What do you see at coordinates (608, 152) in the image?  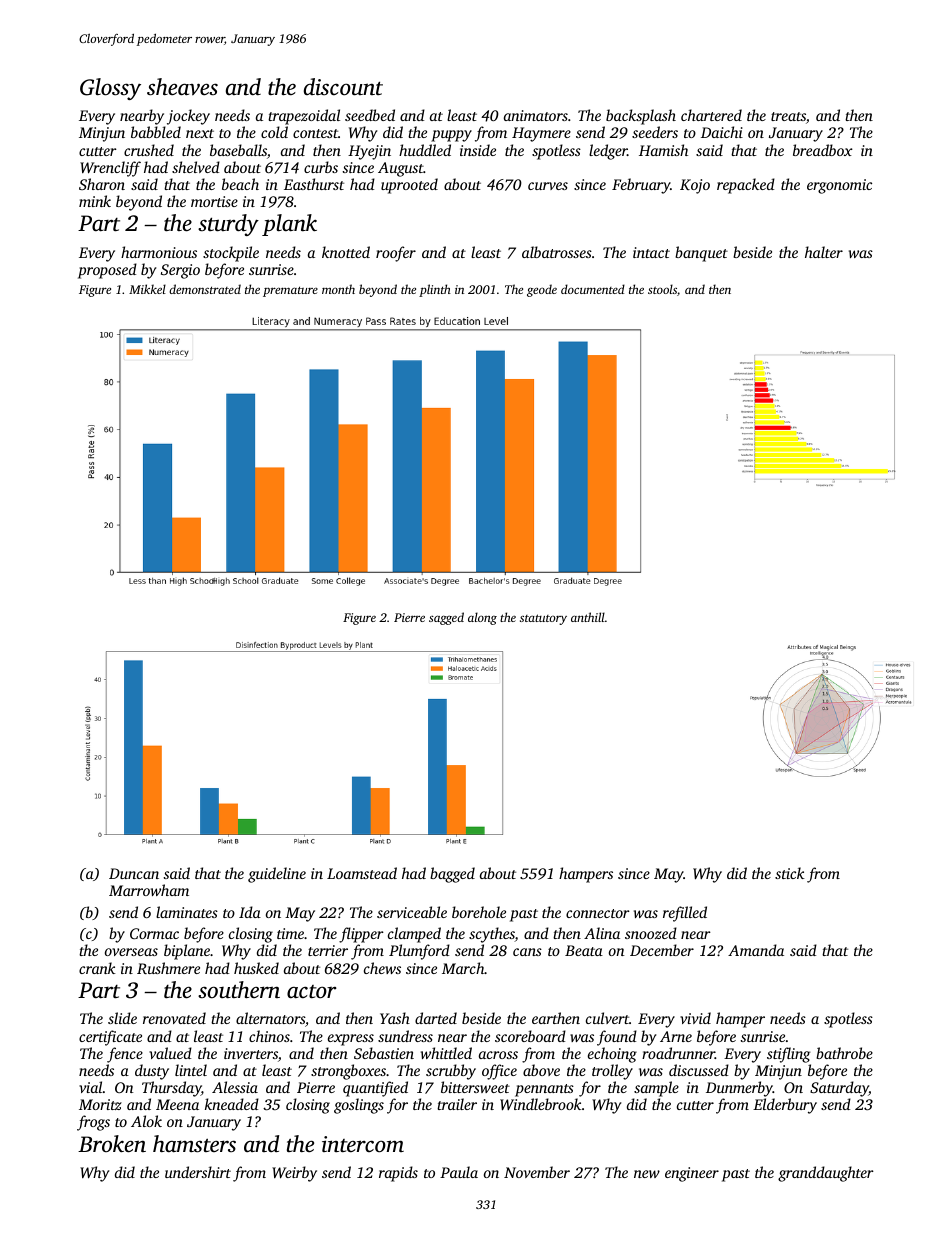 I see `ledger` at bounding box center [608, 152].
